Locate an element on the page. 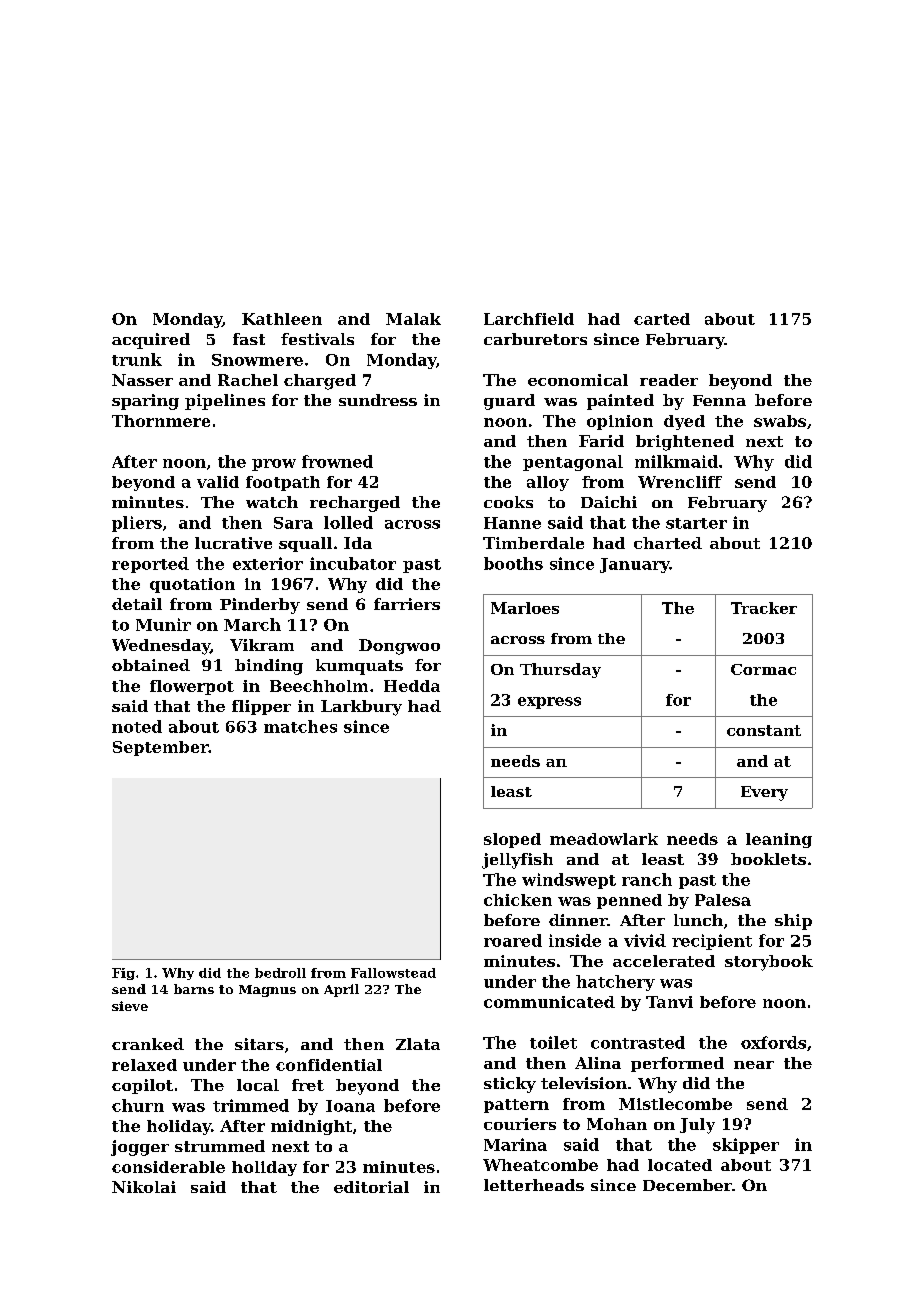 Image resolution: width=924 pixels, height=1308 pixels. booklets is located at coordinates (768, 859).
